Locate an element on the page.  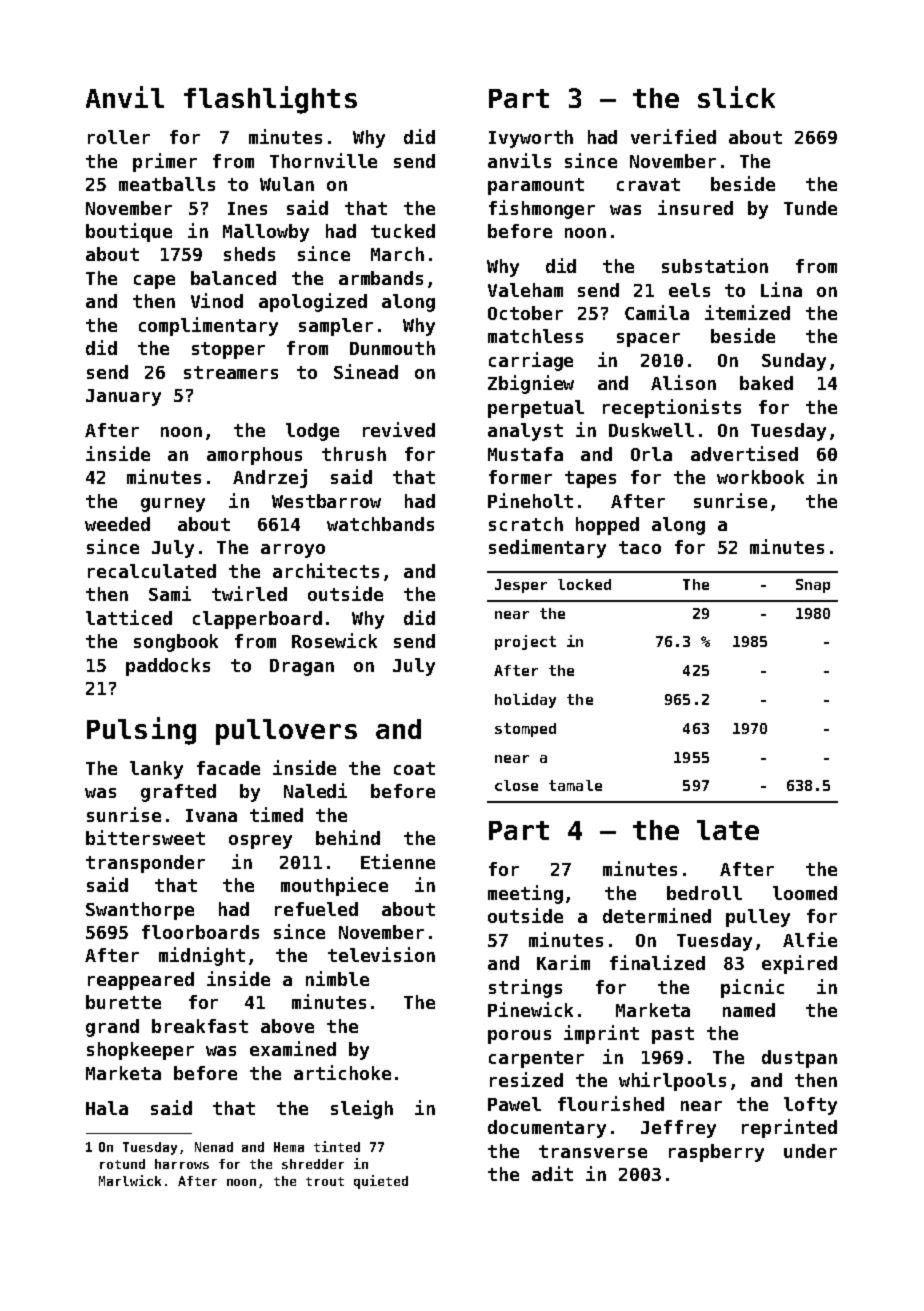
flashlights is located at coordinates (270, 100).
